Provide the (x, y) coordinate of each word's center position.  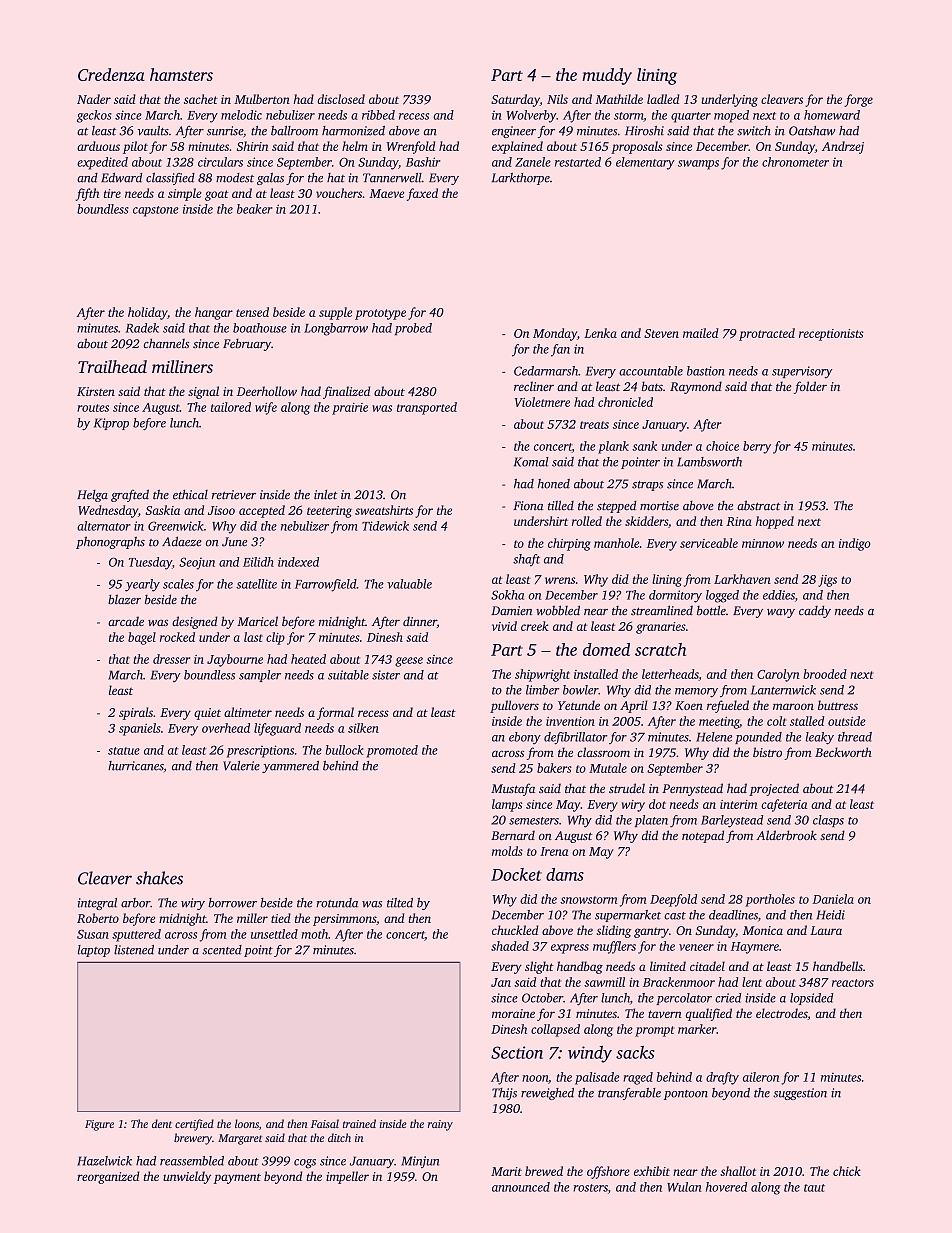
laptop (94, 951)
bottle (711, 610)
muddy (607, 76)
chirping (569, 544)
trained (359, 1123)
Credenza (111, 74)
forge (858, 100)
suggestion (800, 1094)
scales (178, 584)
